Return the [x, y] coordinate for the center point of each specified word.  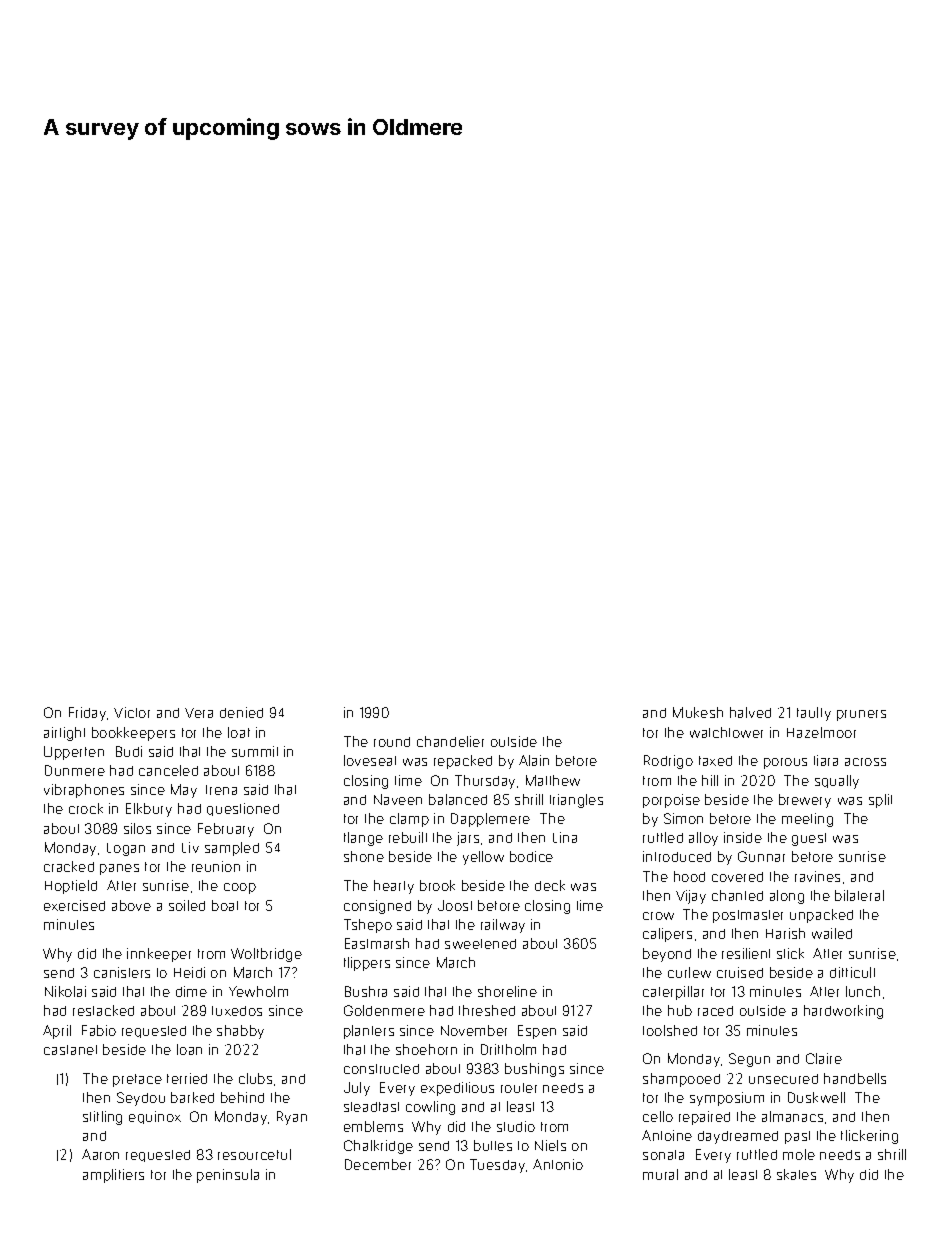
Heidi [189, 972]
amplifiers [113, 1176]
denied [241, 712]
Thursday [485, 782]
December [378, 1164]
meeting [807, 820]
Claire [824, 1058]
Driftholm [508, 1049]
